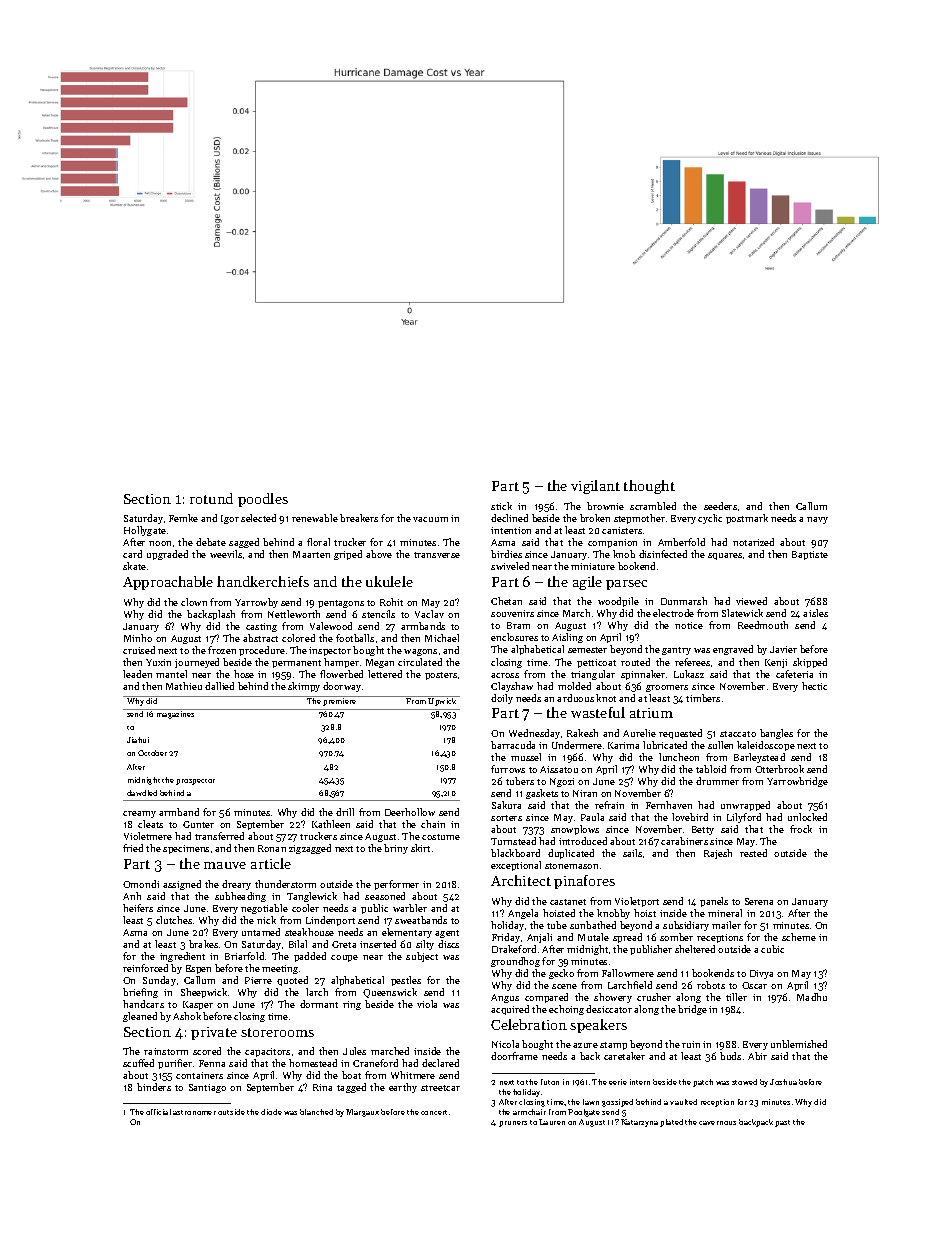  I want to click on official, so click(158, 1112).
